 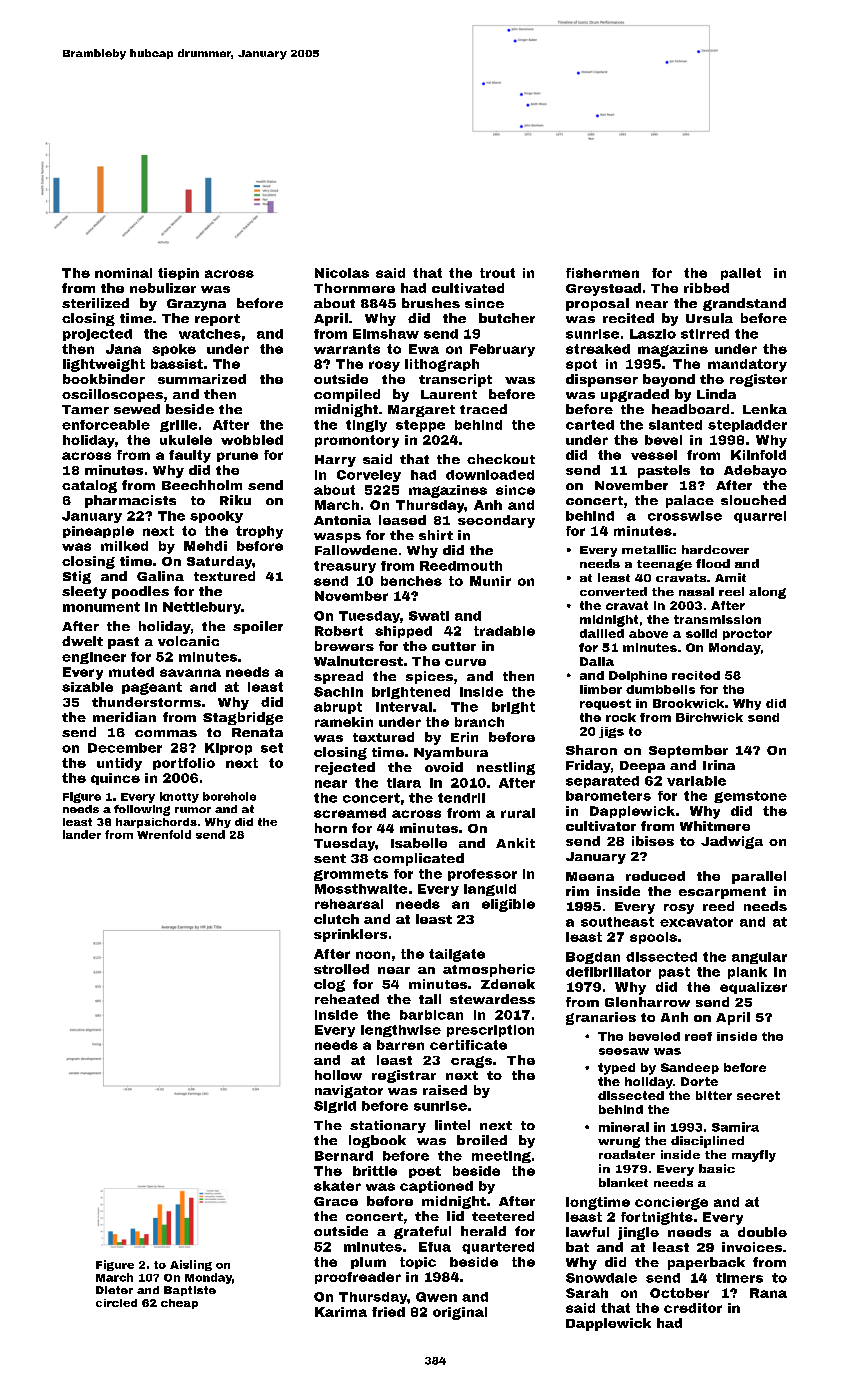 I want to click on gemstone, so click(x=750, y=797).
